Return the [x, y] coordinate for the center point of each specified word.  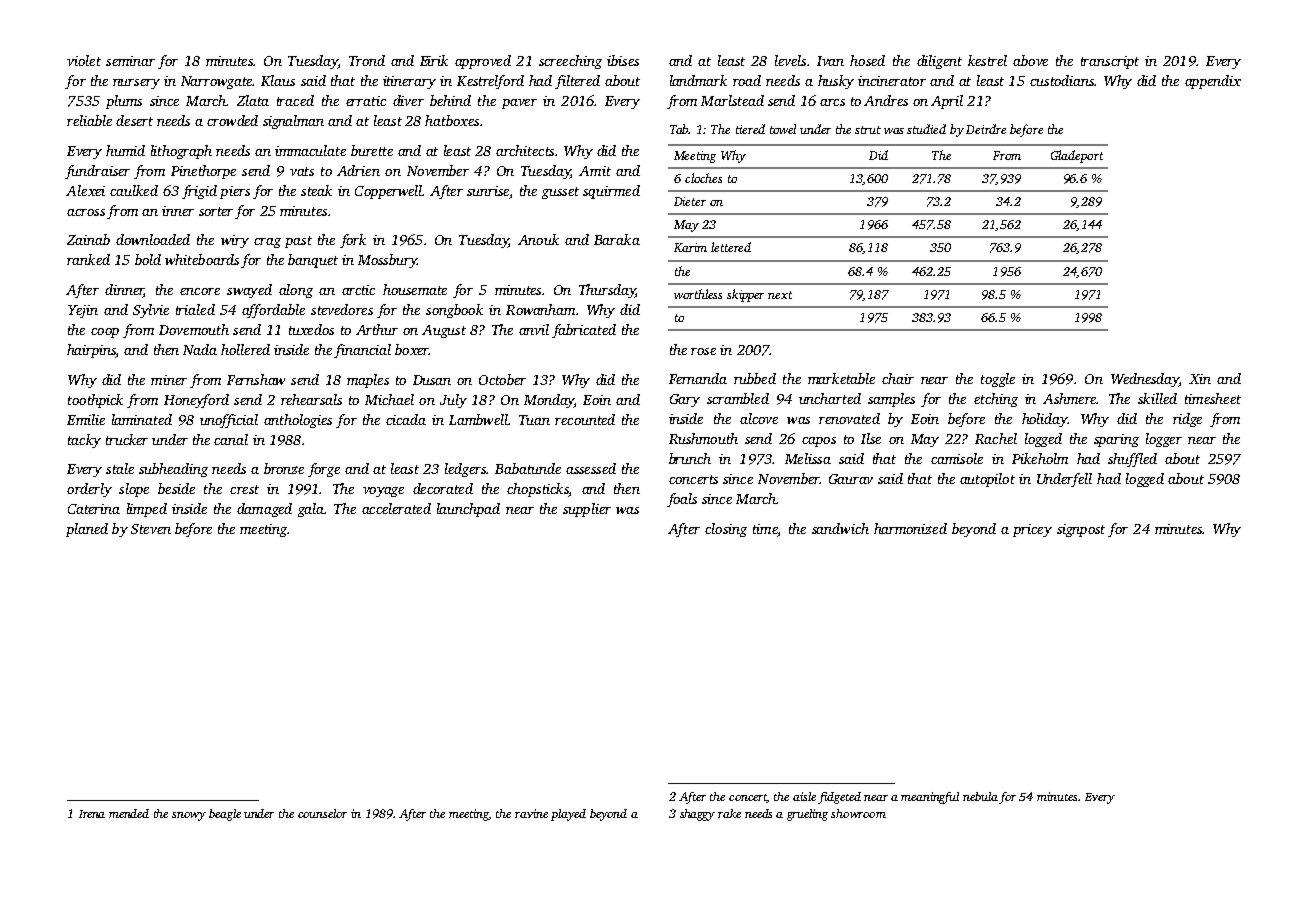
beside [176, 488]
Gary [685, 400]
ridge [1187, 420]
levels [790, 60]
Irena [92, 814]
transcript [1110, 62]
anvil [534, 329]
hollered [245, 349]
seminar [130, 61]
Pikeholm [1040, 458]
